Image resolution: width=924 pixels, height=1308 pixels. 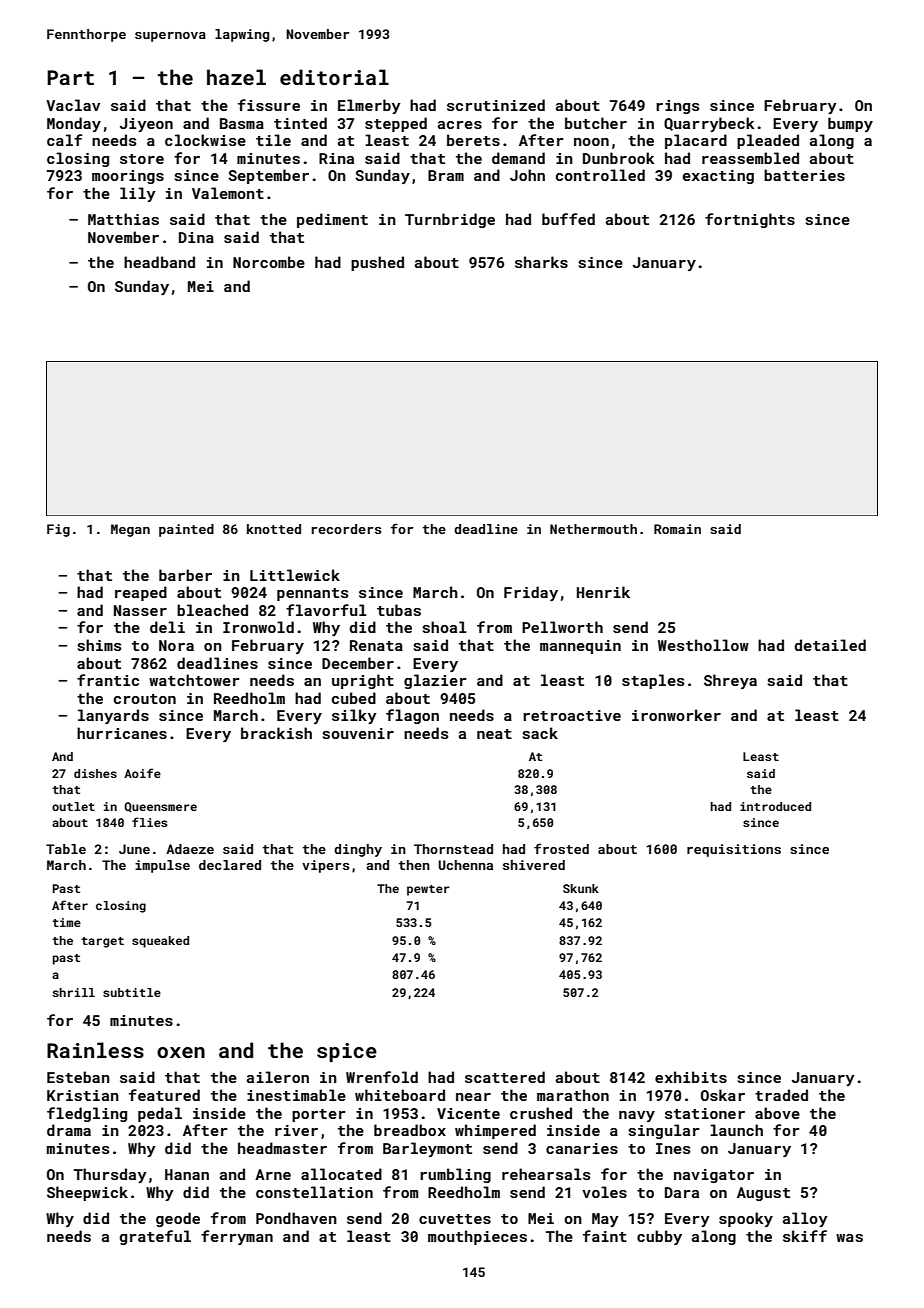 I want to click on target, so click(x=102, y=942).
